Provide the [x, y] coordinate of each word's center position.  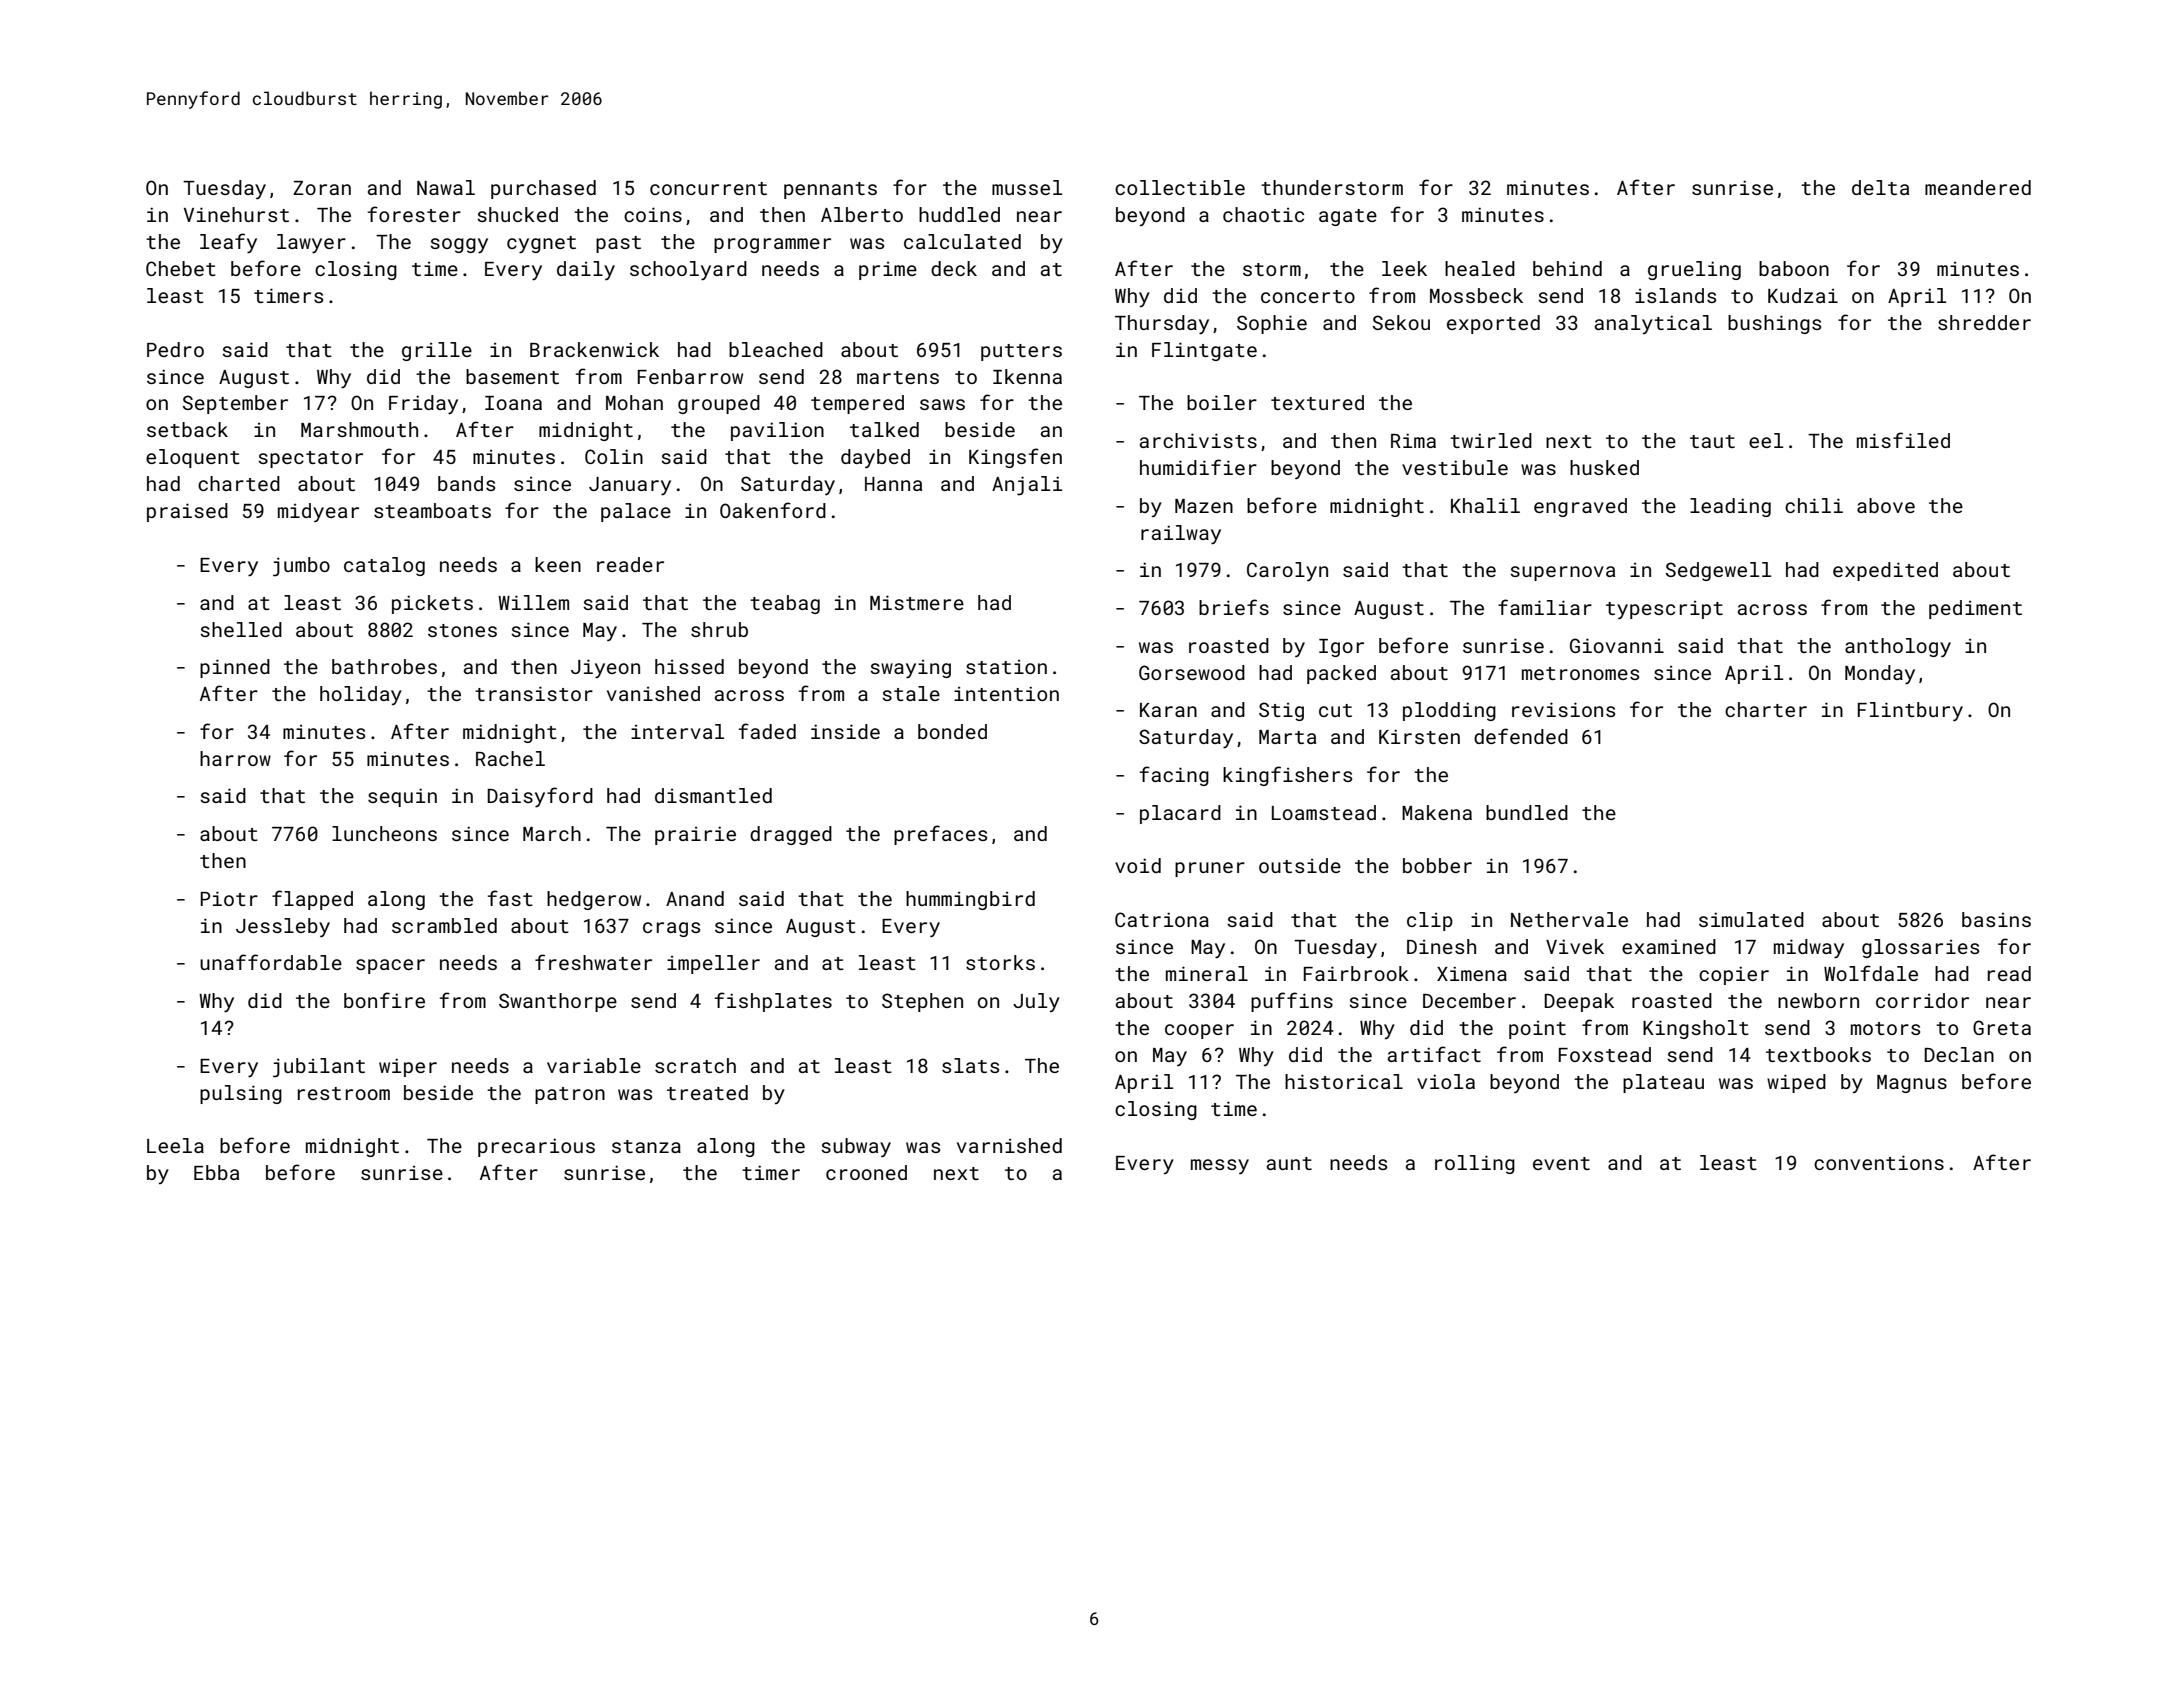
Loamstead [1324, 812]
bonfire [384, 1000]
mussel [1027, 187]
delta [1880, 187]
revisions [1563, 709]
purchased [543, 189]
